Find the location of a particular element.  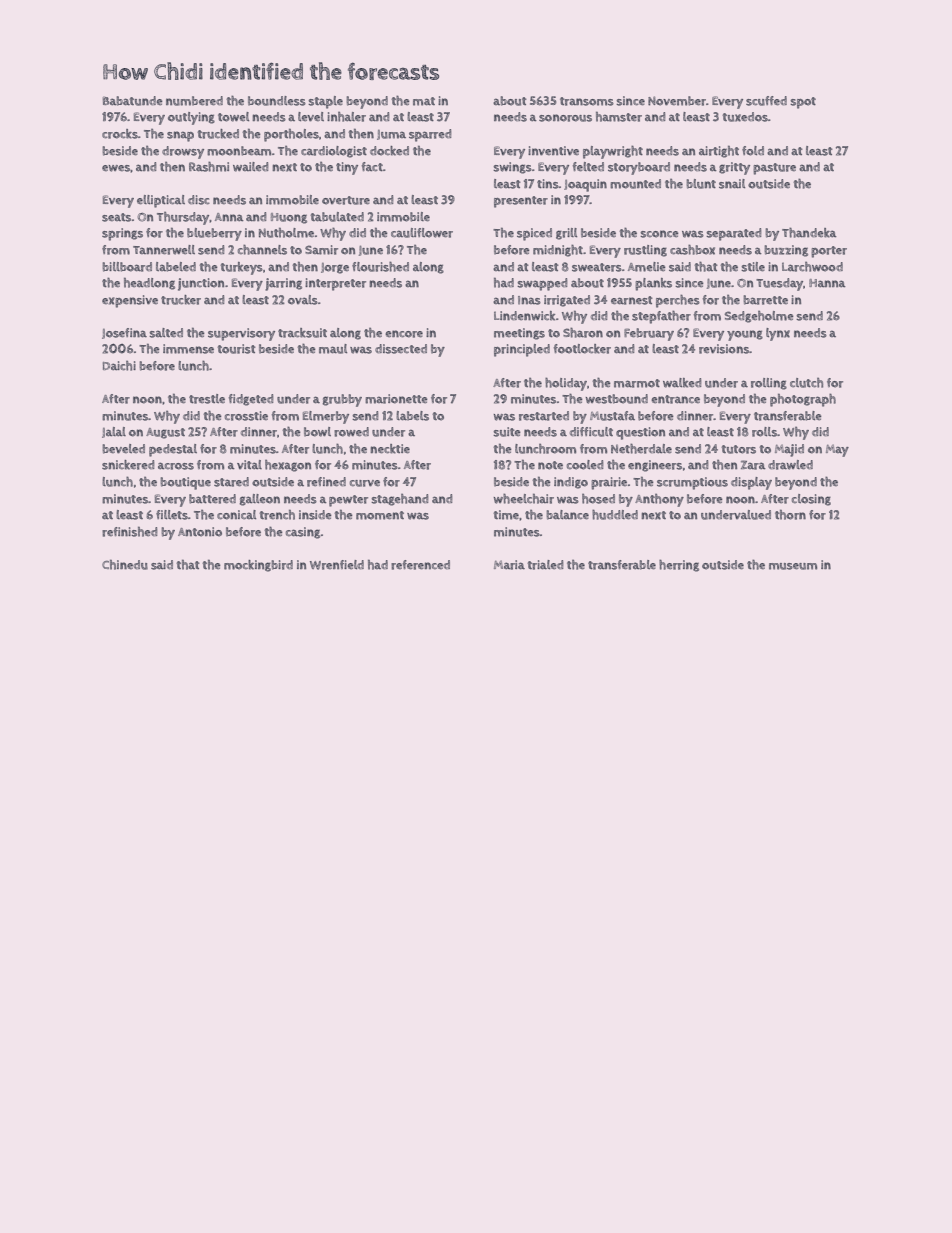

transoms is located at coordinates (587, 101).
